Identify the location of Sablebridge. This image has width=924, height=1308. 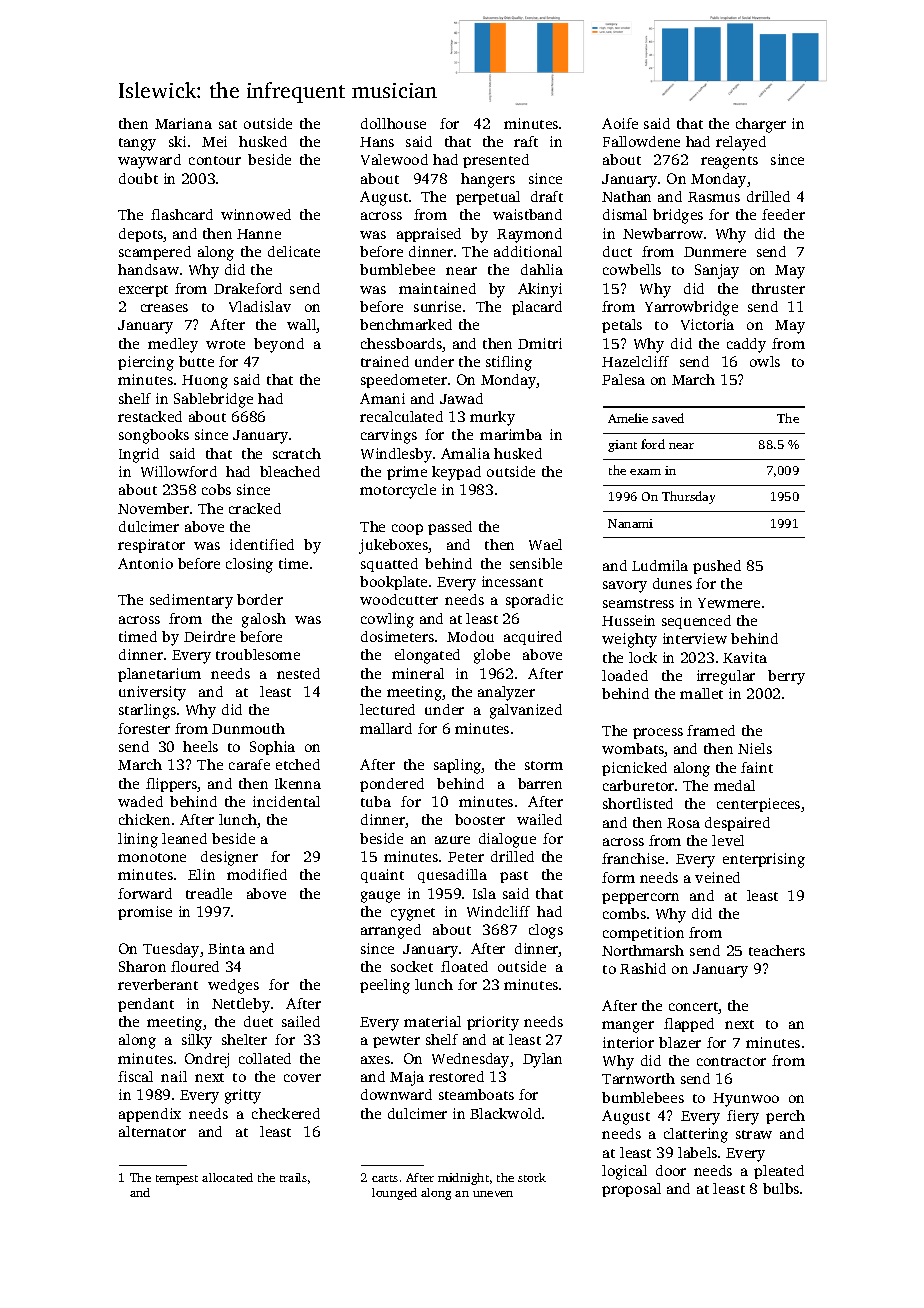
(213, 400).
